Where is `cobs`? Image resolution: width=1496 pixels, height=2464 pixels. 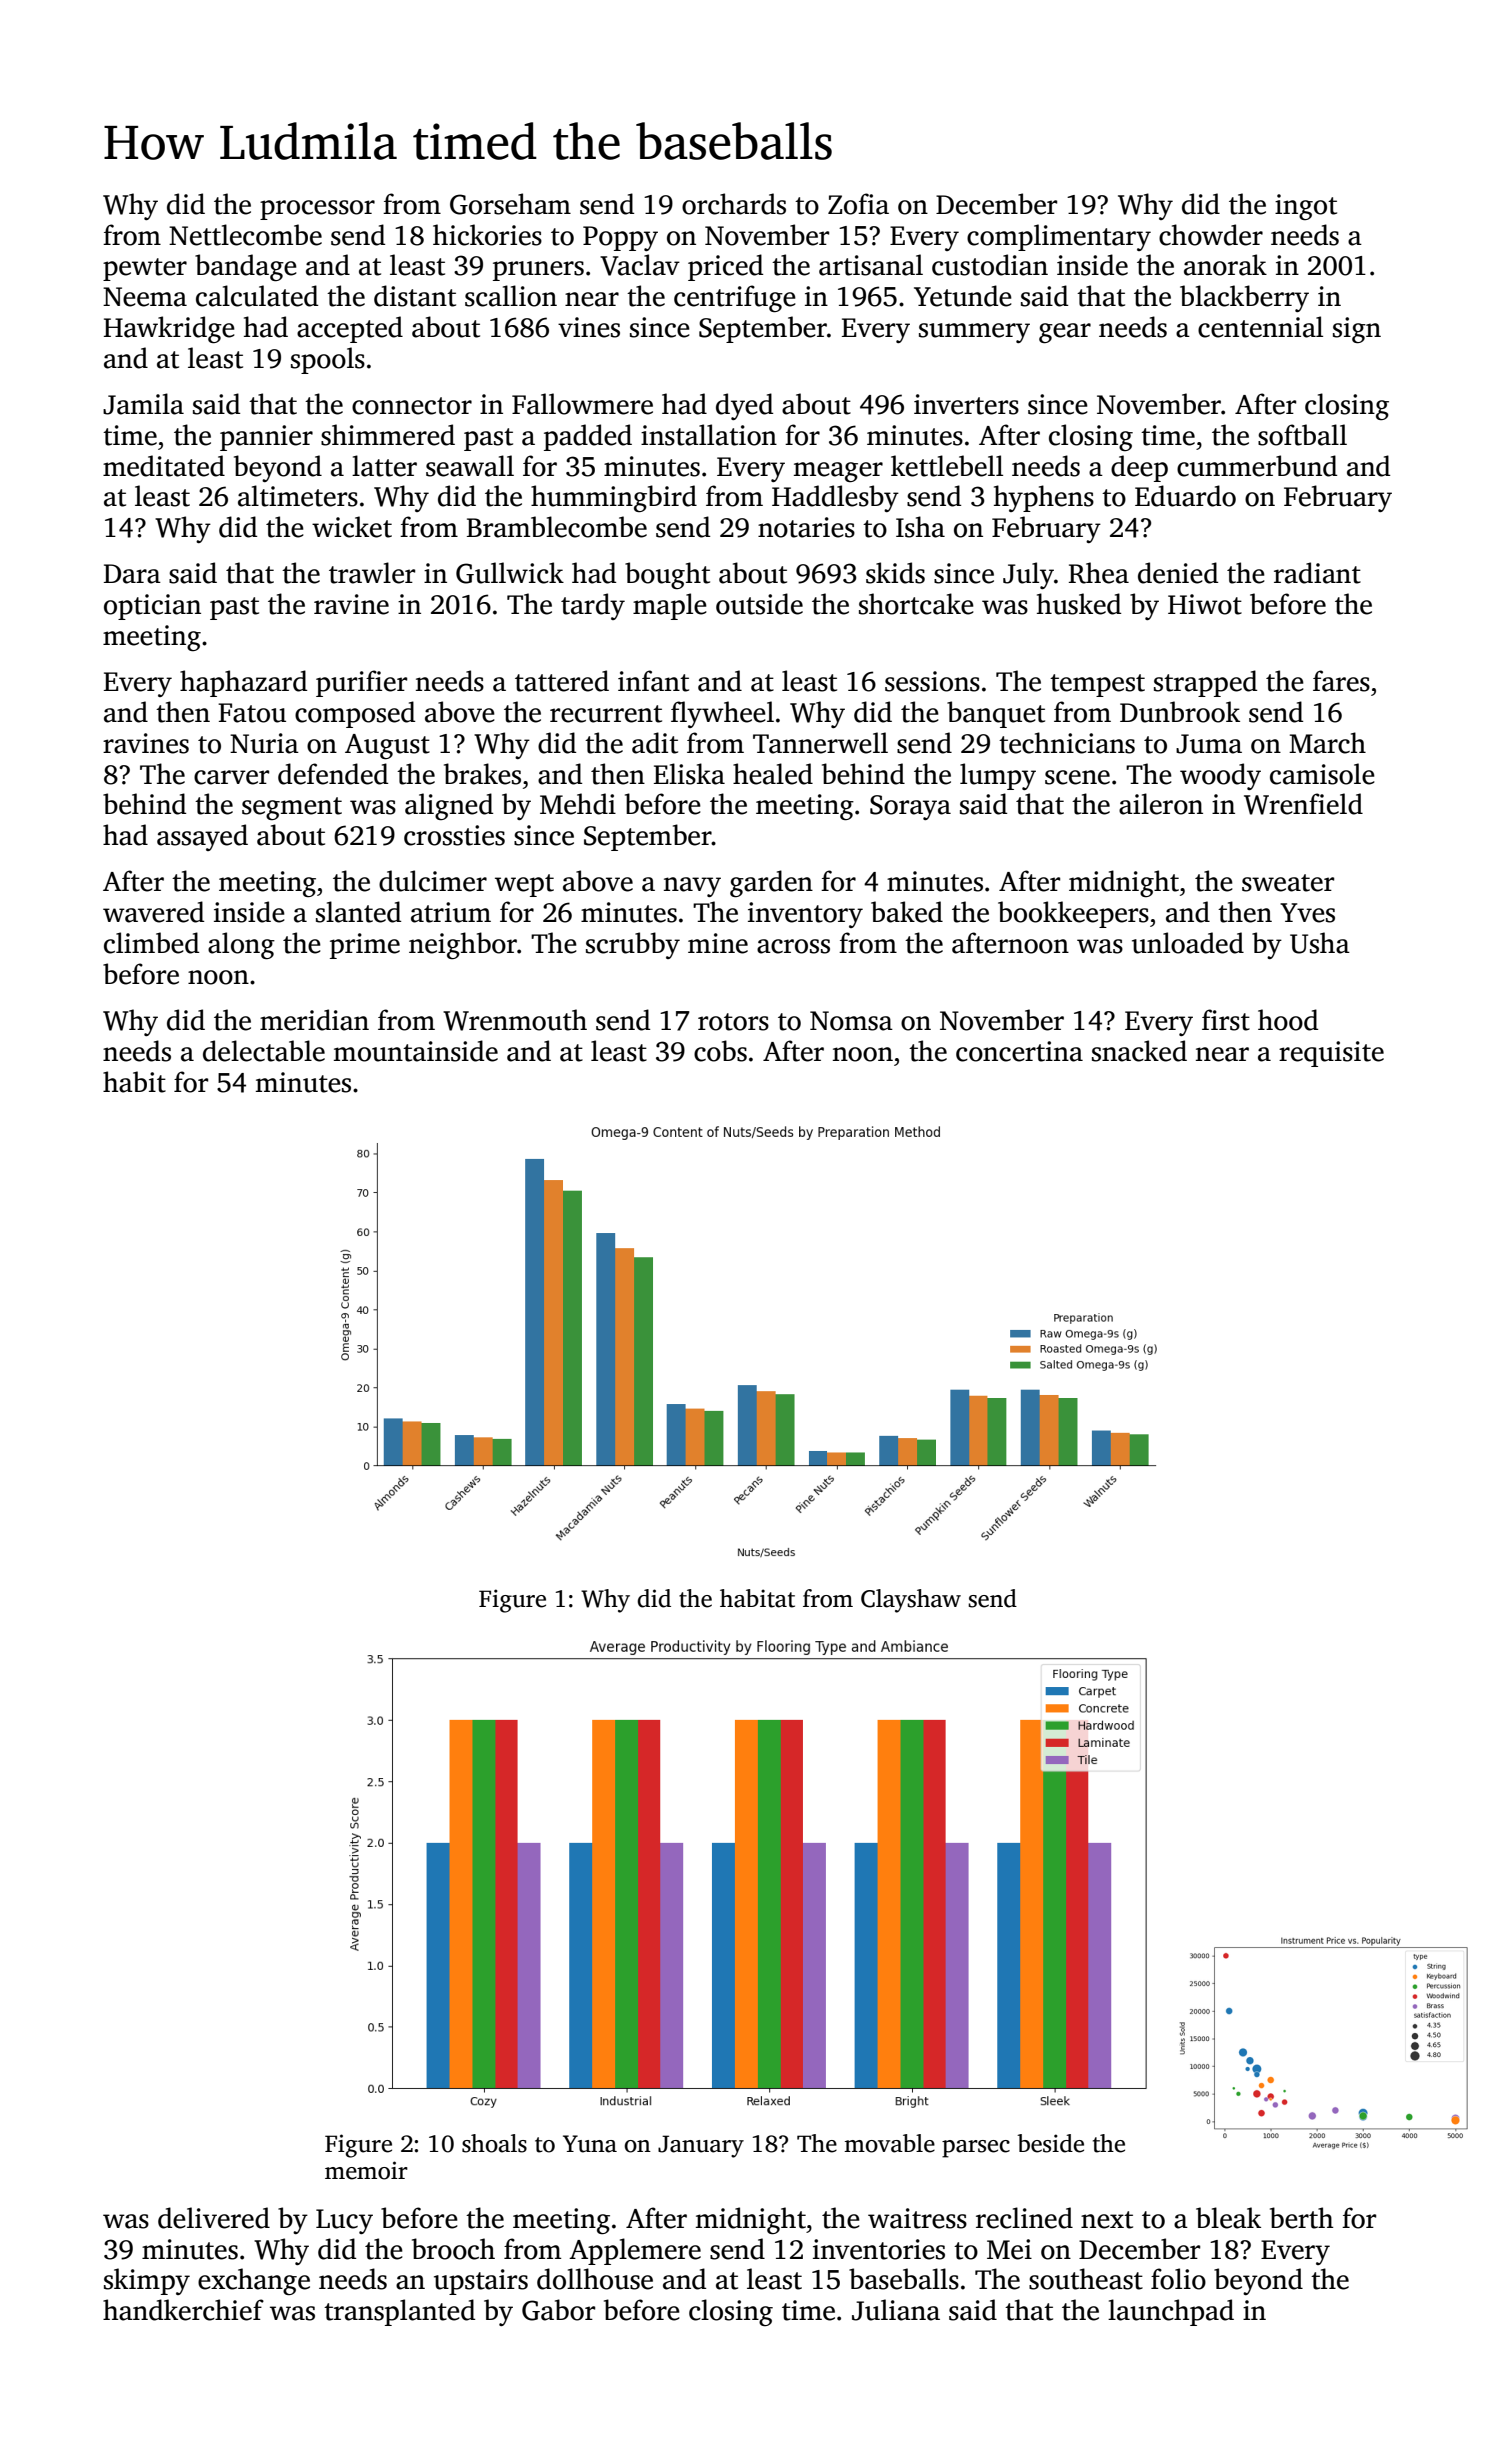
cobs is located at coordinates (720, 1051).
